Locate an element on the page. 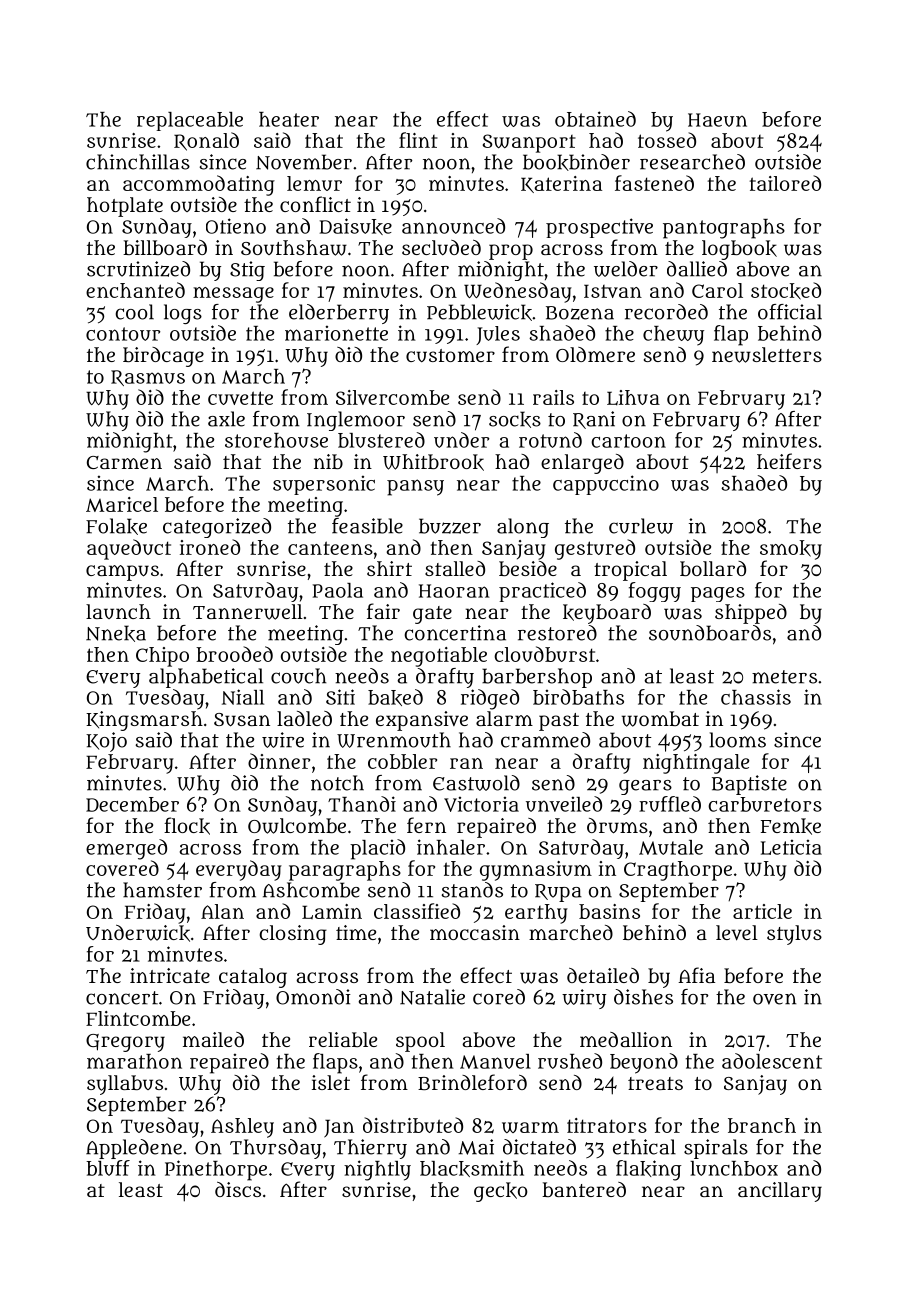 This document has height=1316, width=908. Haeun is located at coordinates (717, 120).
